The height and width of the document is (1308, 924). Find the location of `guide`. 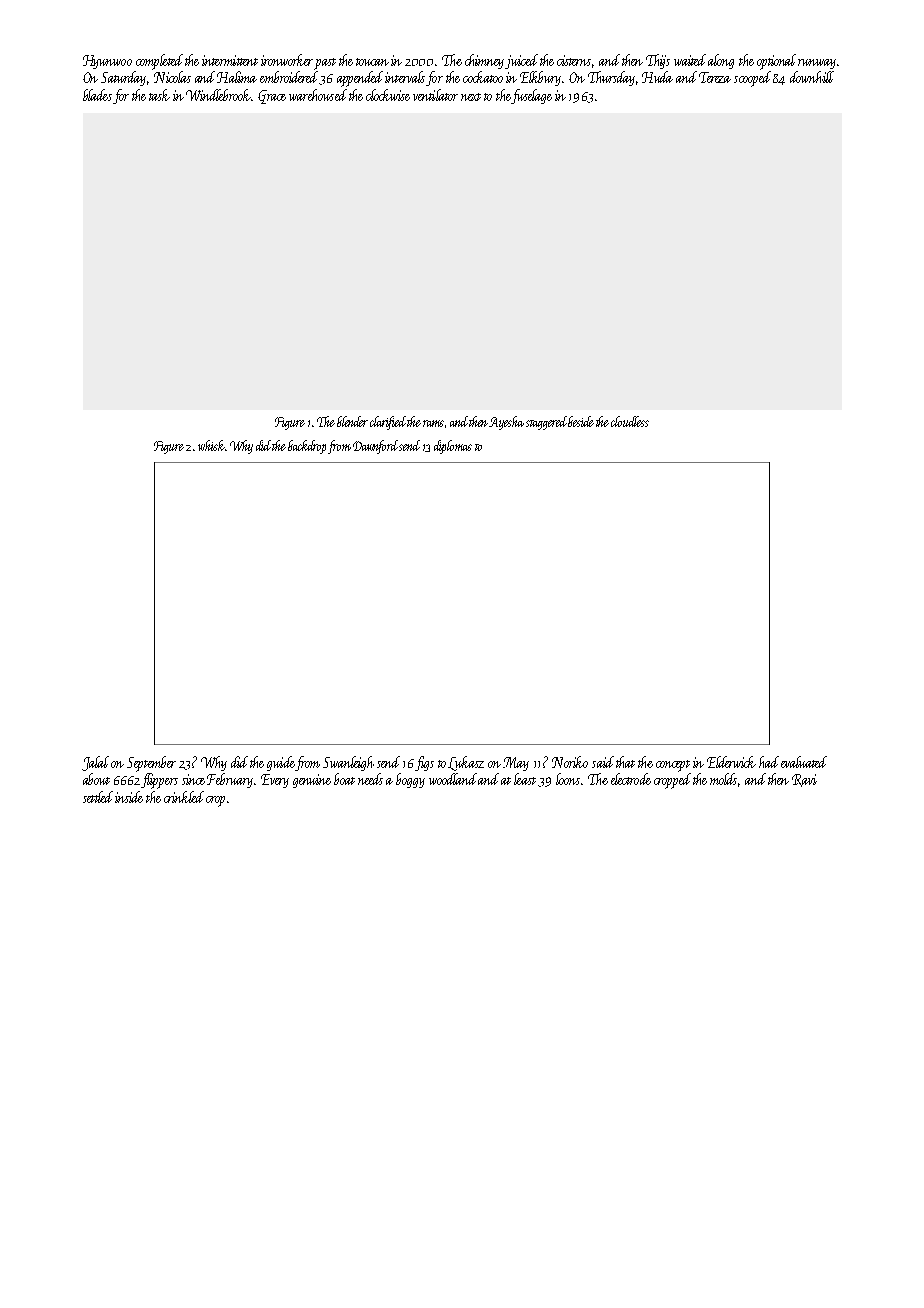

guide is located at coordinates (281, 763).
